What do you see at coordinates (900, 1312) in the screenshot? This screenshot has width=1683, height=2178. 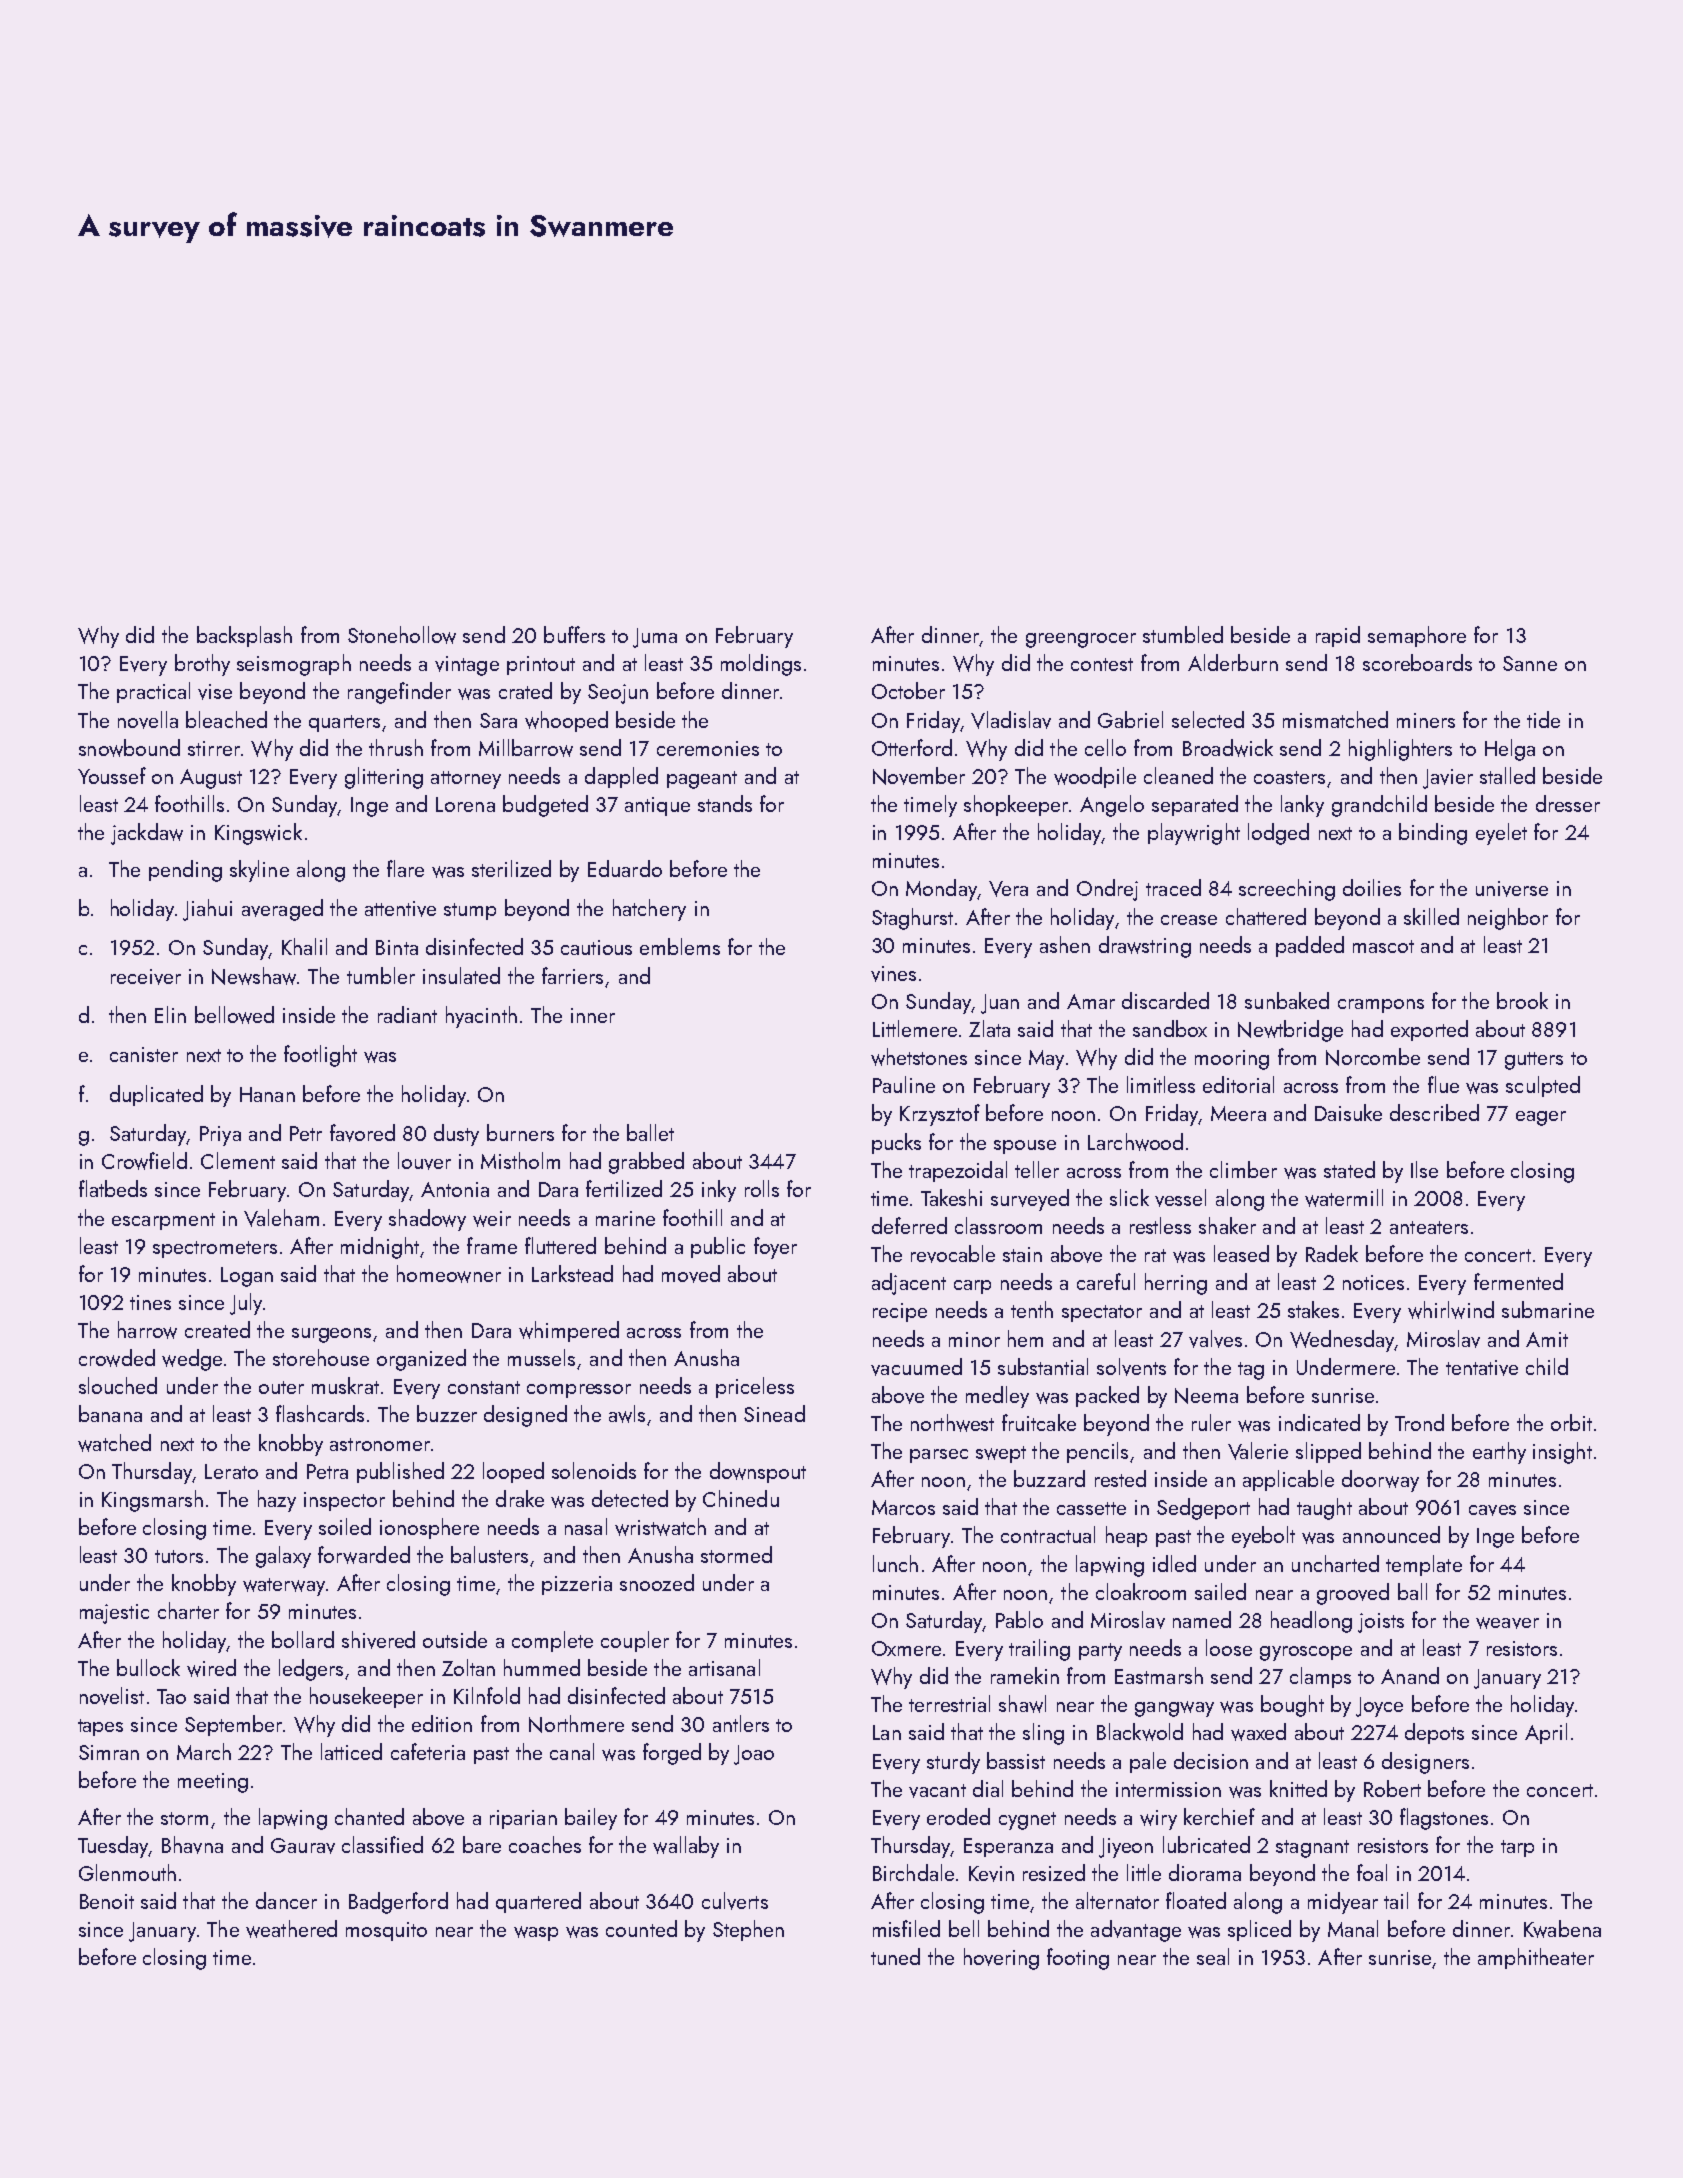 I see `recipe` at bounding box center [900, 1312].
